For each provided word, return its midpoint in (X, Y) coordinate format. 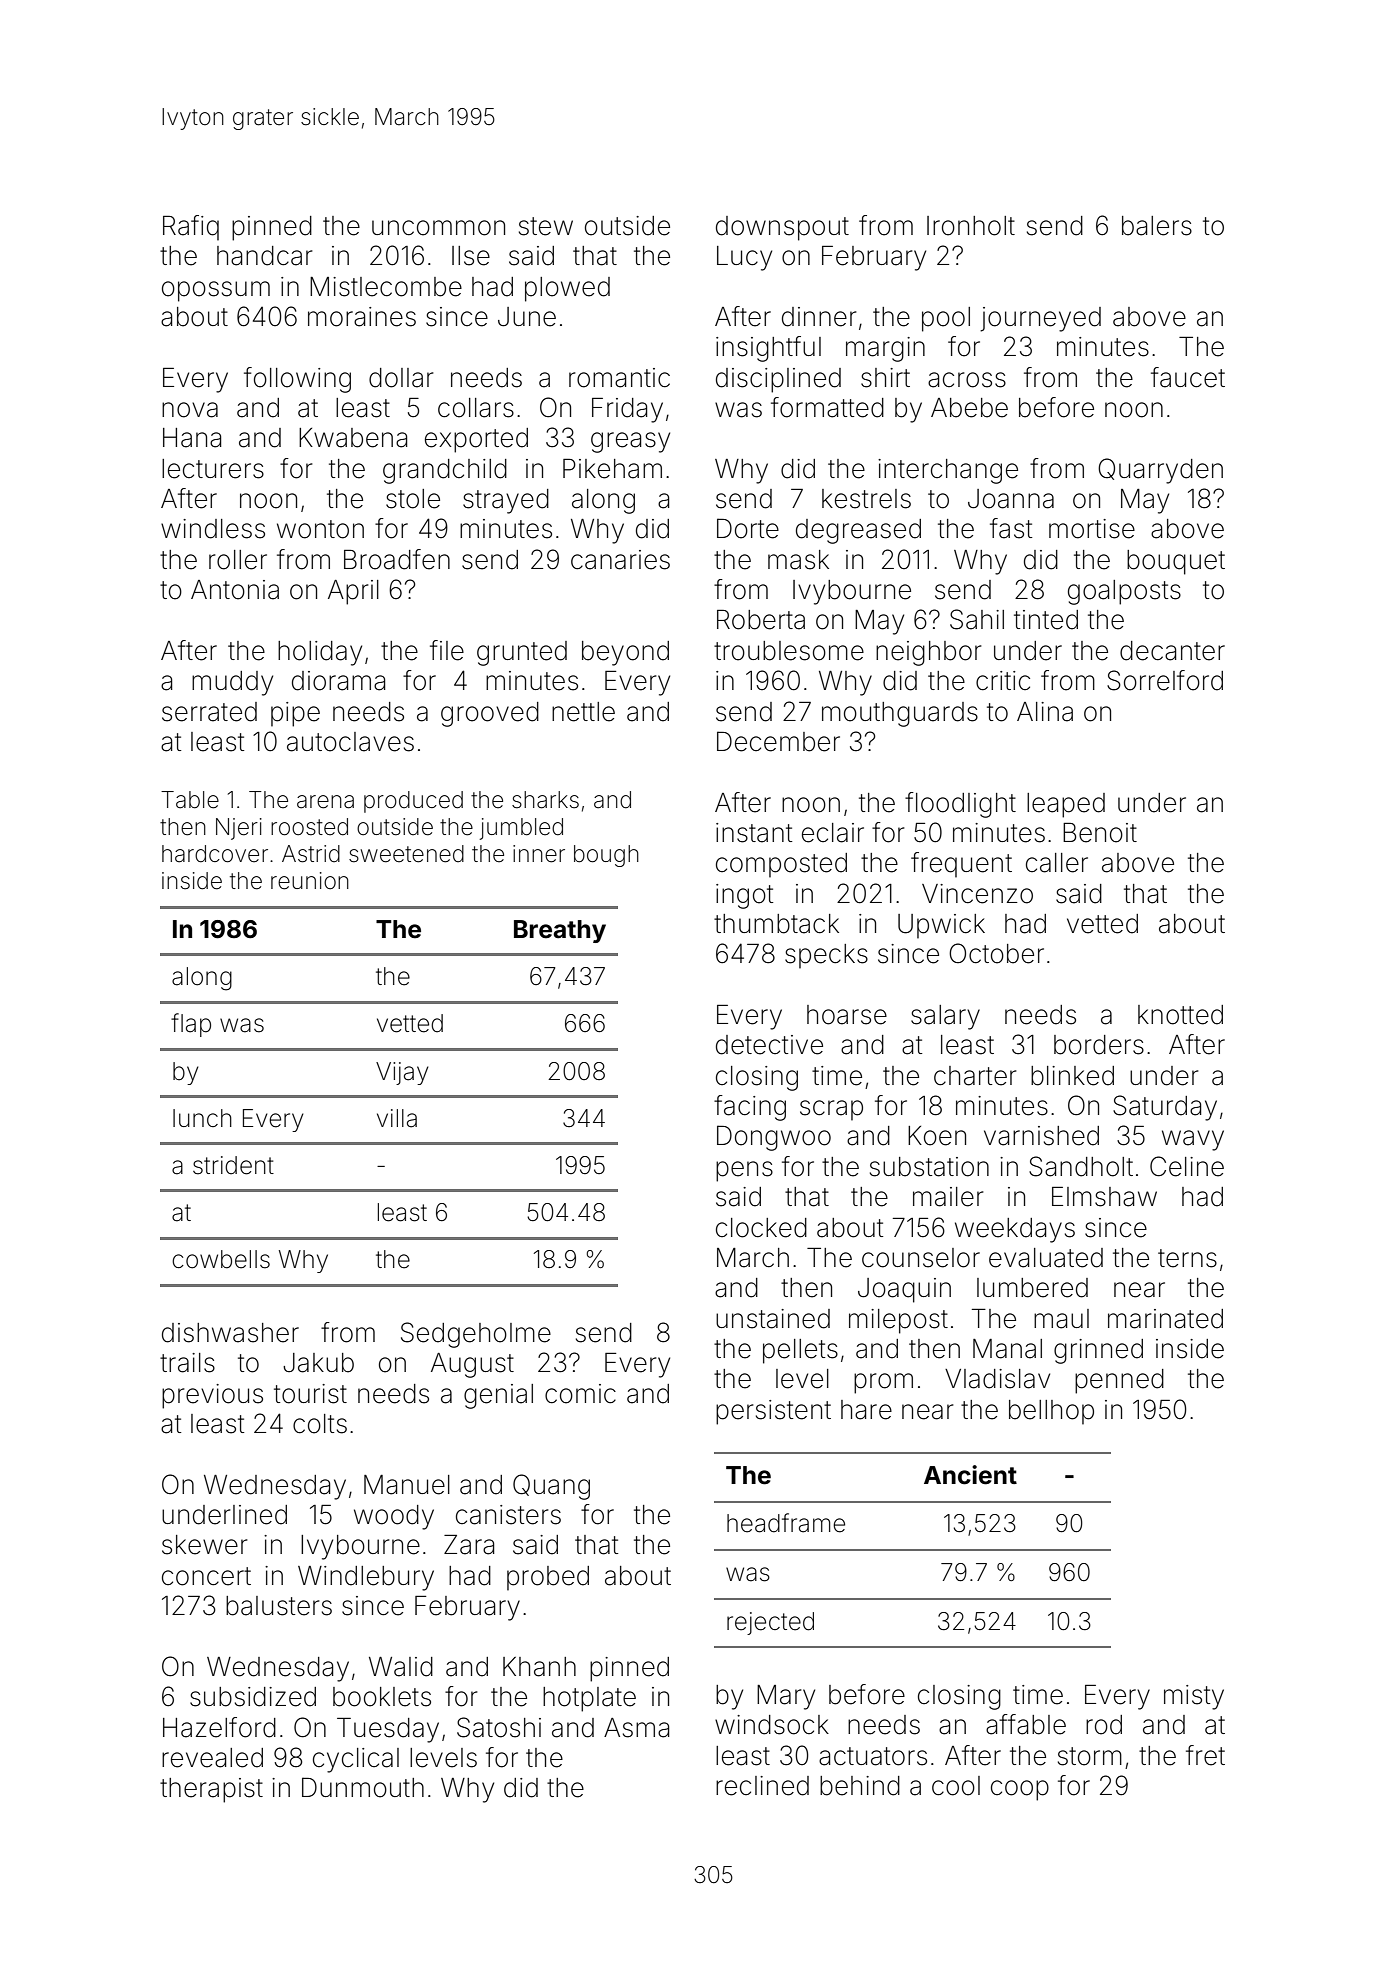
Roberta (761, 620)
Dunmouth (363, 1787)
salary (945, 1017)
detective (769, 1045)
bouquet (1176, 562)
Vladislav (997, 1379)
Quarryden (1160, 471)
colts (320, 1424)
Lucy (744, 258)
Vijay (402, 1073)
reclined (762, 1786)
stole (413, 499)
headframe (786, 1523)
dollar (401, 378)
